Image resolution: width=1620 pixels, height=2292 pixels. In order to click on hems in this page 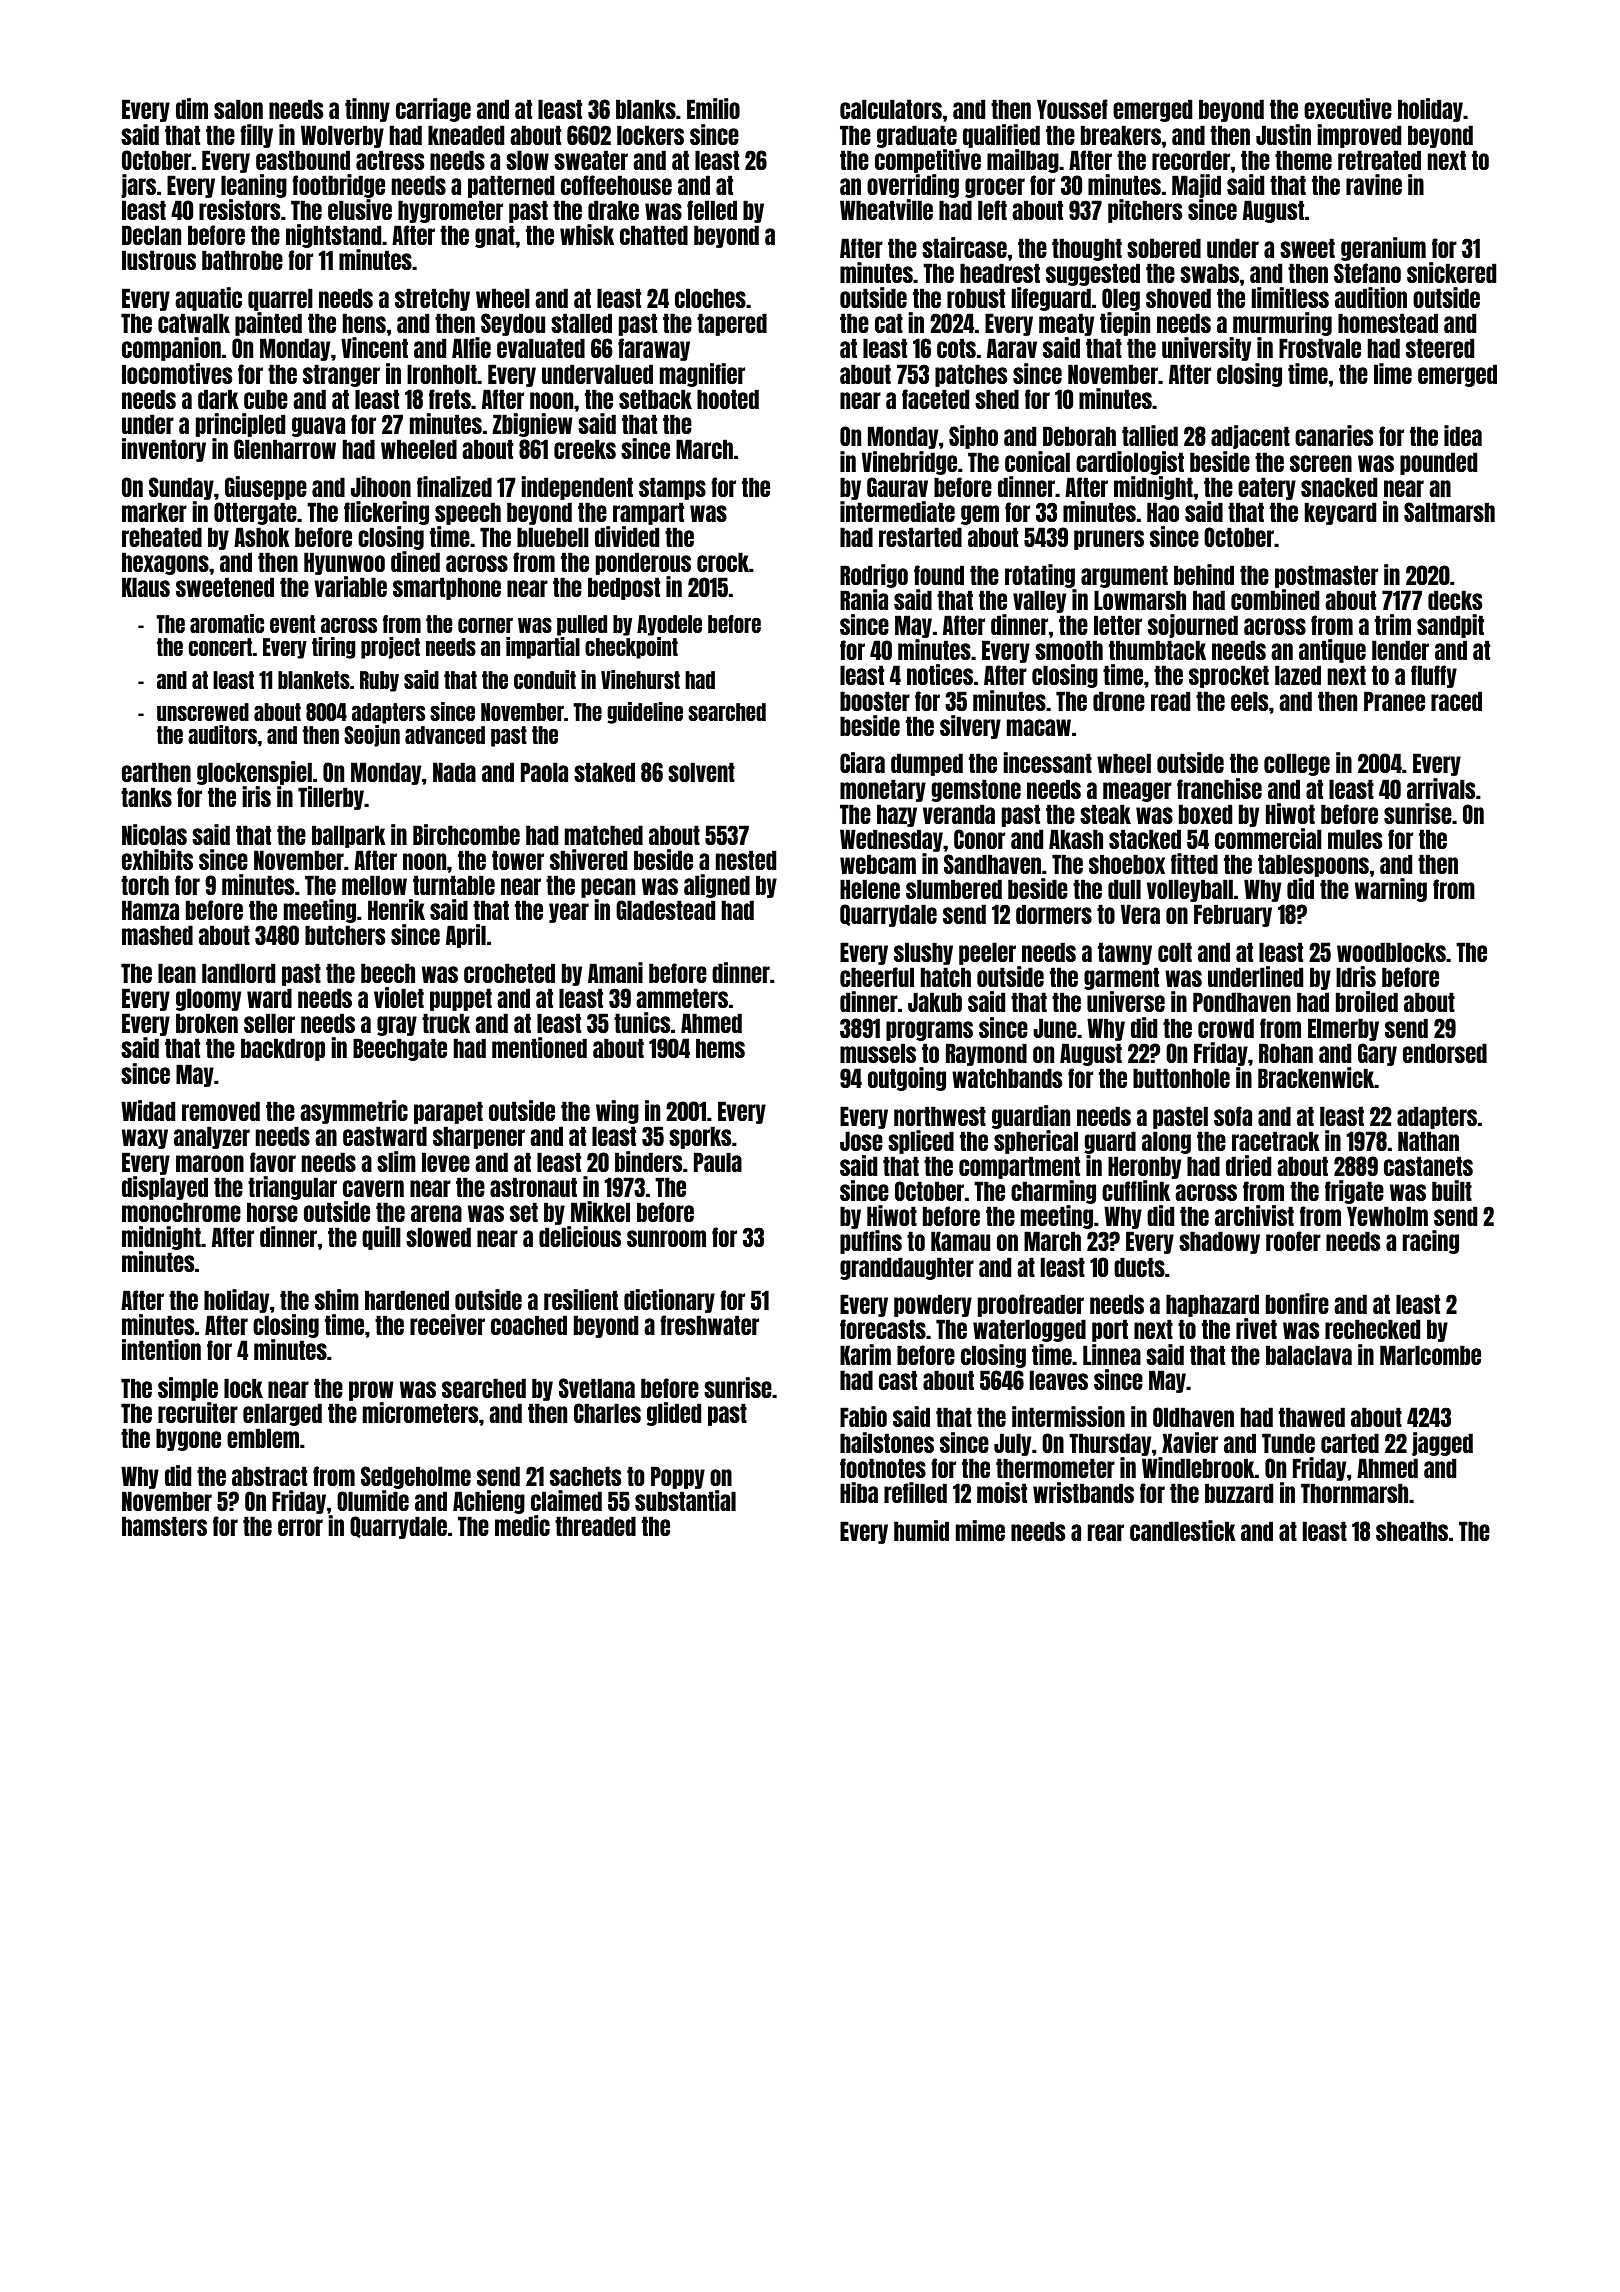, I will do `click(720, 1048)`.
